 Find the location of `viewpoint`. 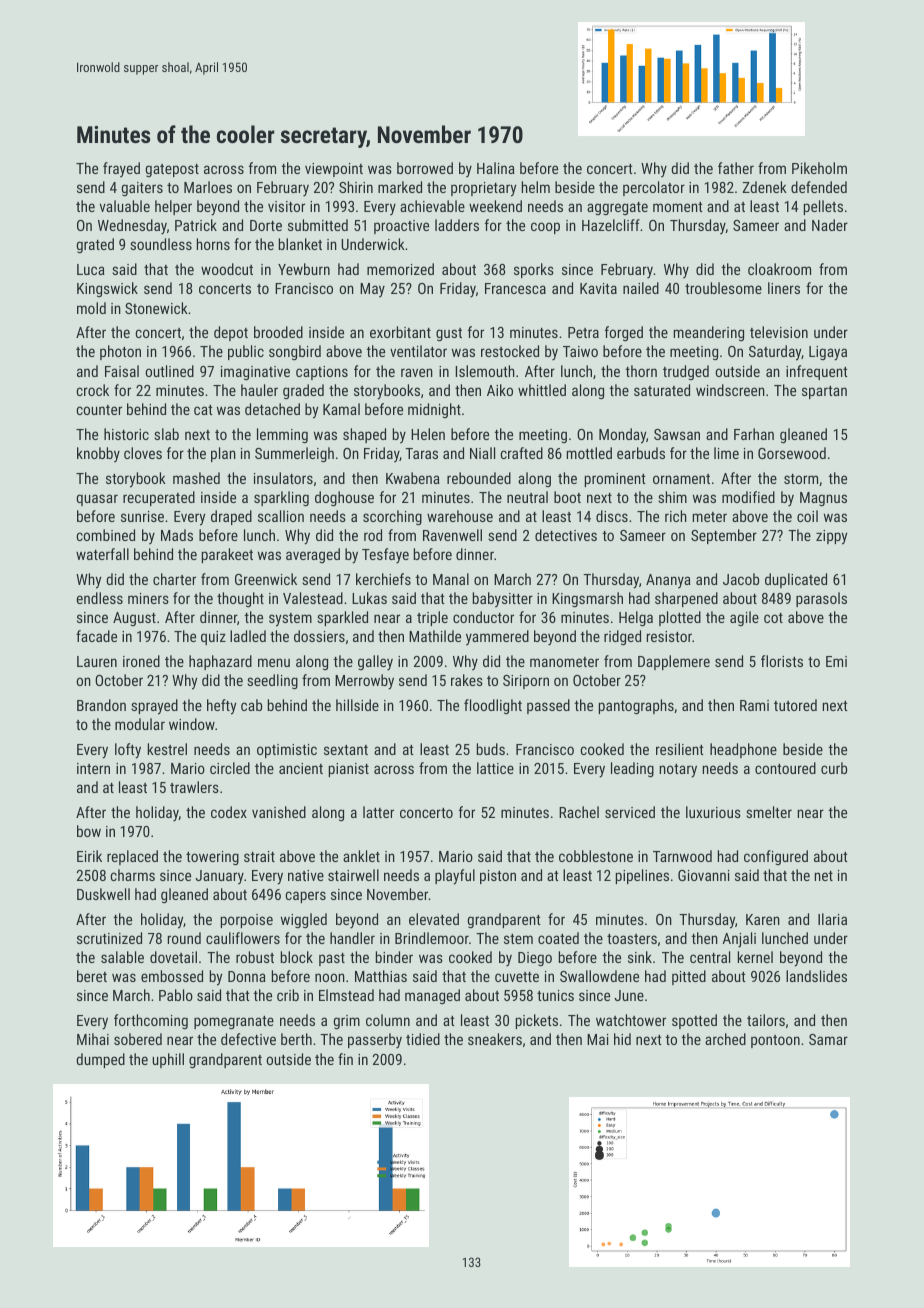

viewpoint is located at coordinates (334, 170).
